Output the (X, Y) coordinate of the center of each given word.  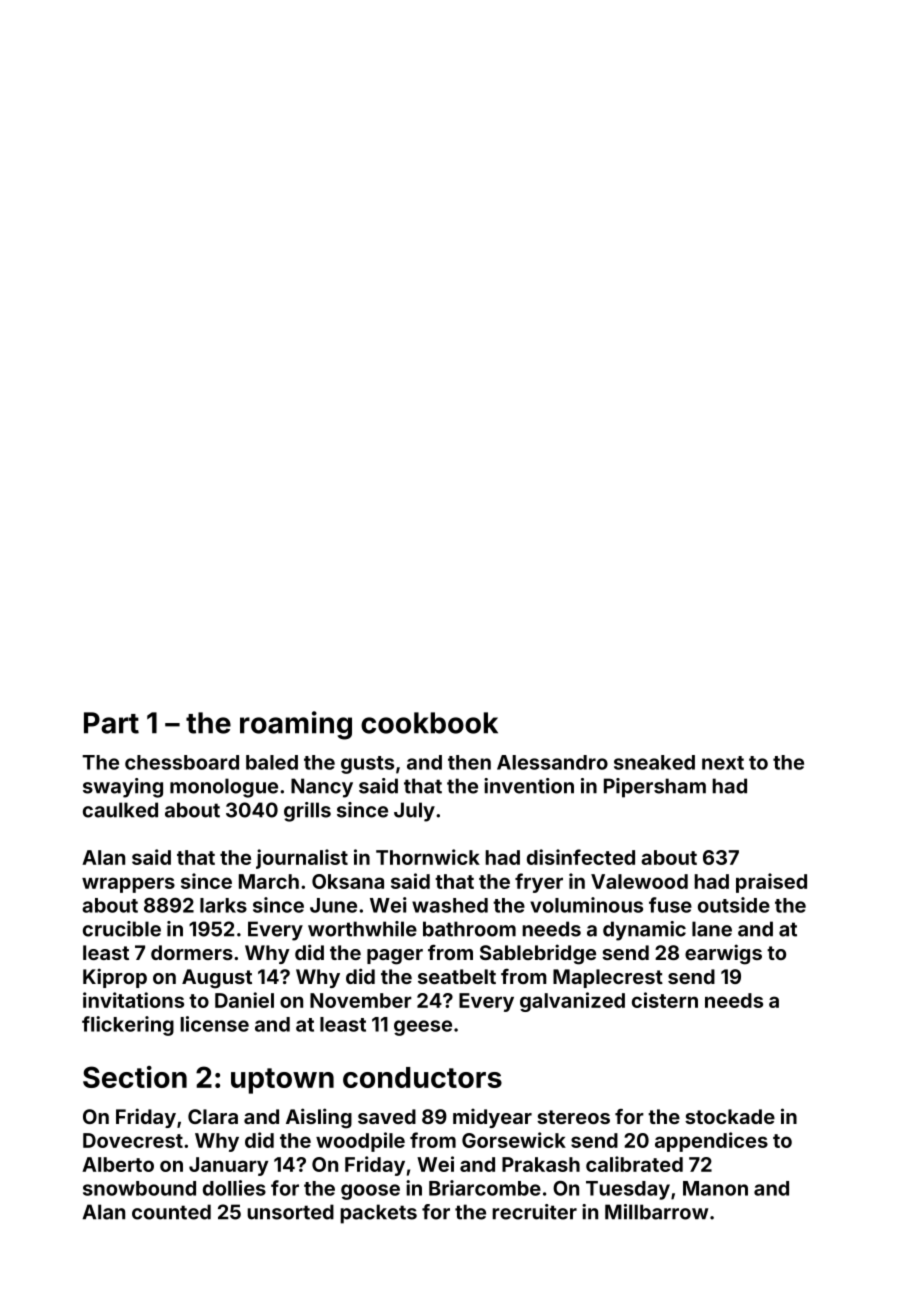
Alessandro (552, 762)
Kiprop (115, 978)
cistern (665, 1000)
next (723, 763)
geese (423, 1028)
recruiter (534, 1212)
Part (111, 723)
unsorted (290, 1212)
